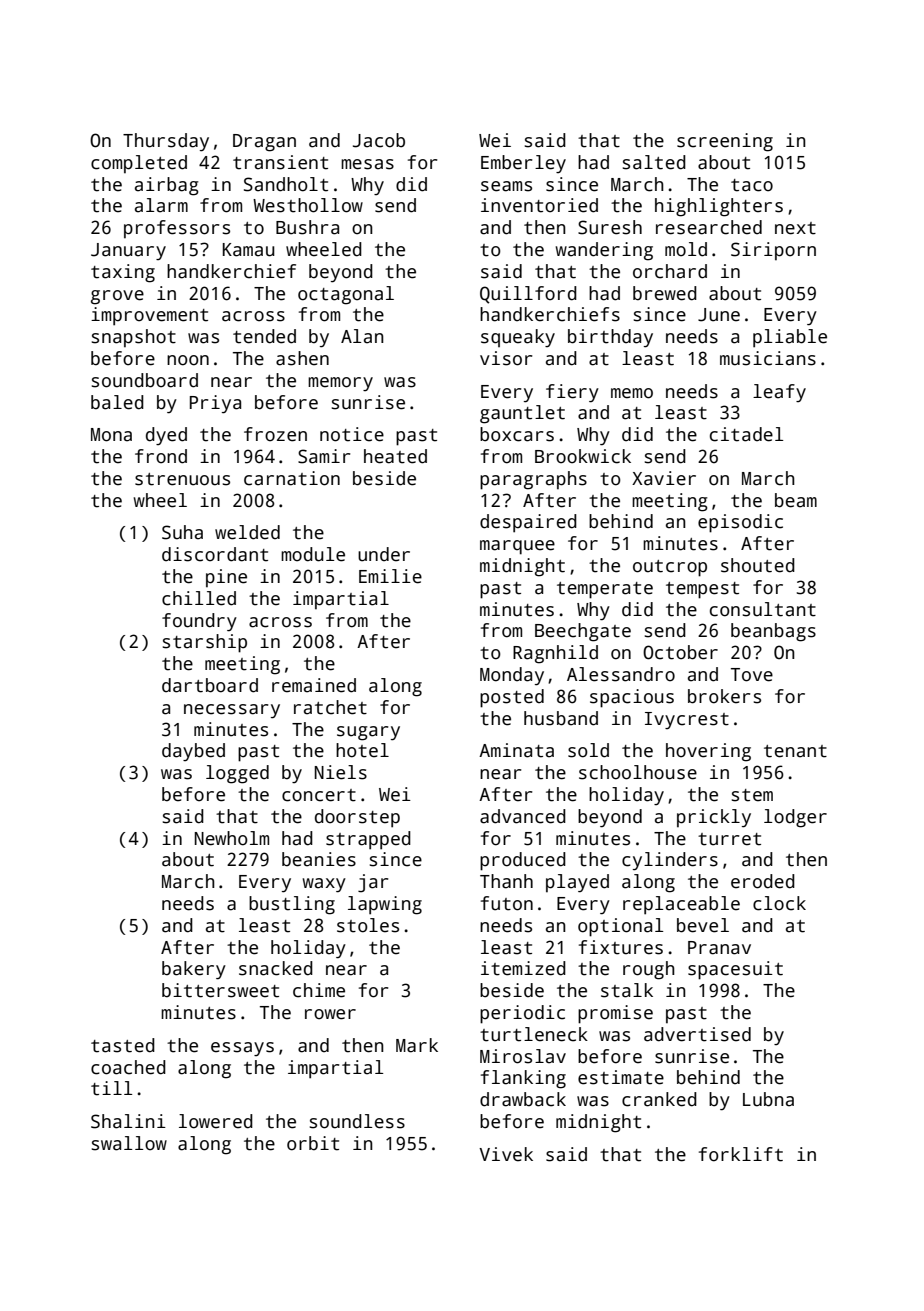  I want to click on discordant, so click(215, 554).
